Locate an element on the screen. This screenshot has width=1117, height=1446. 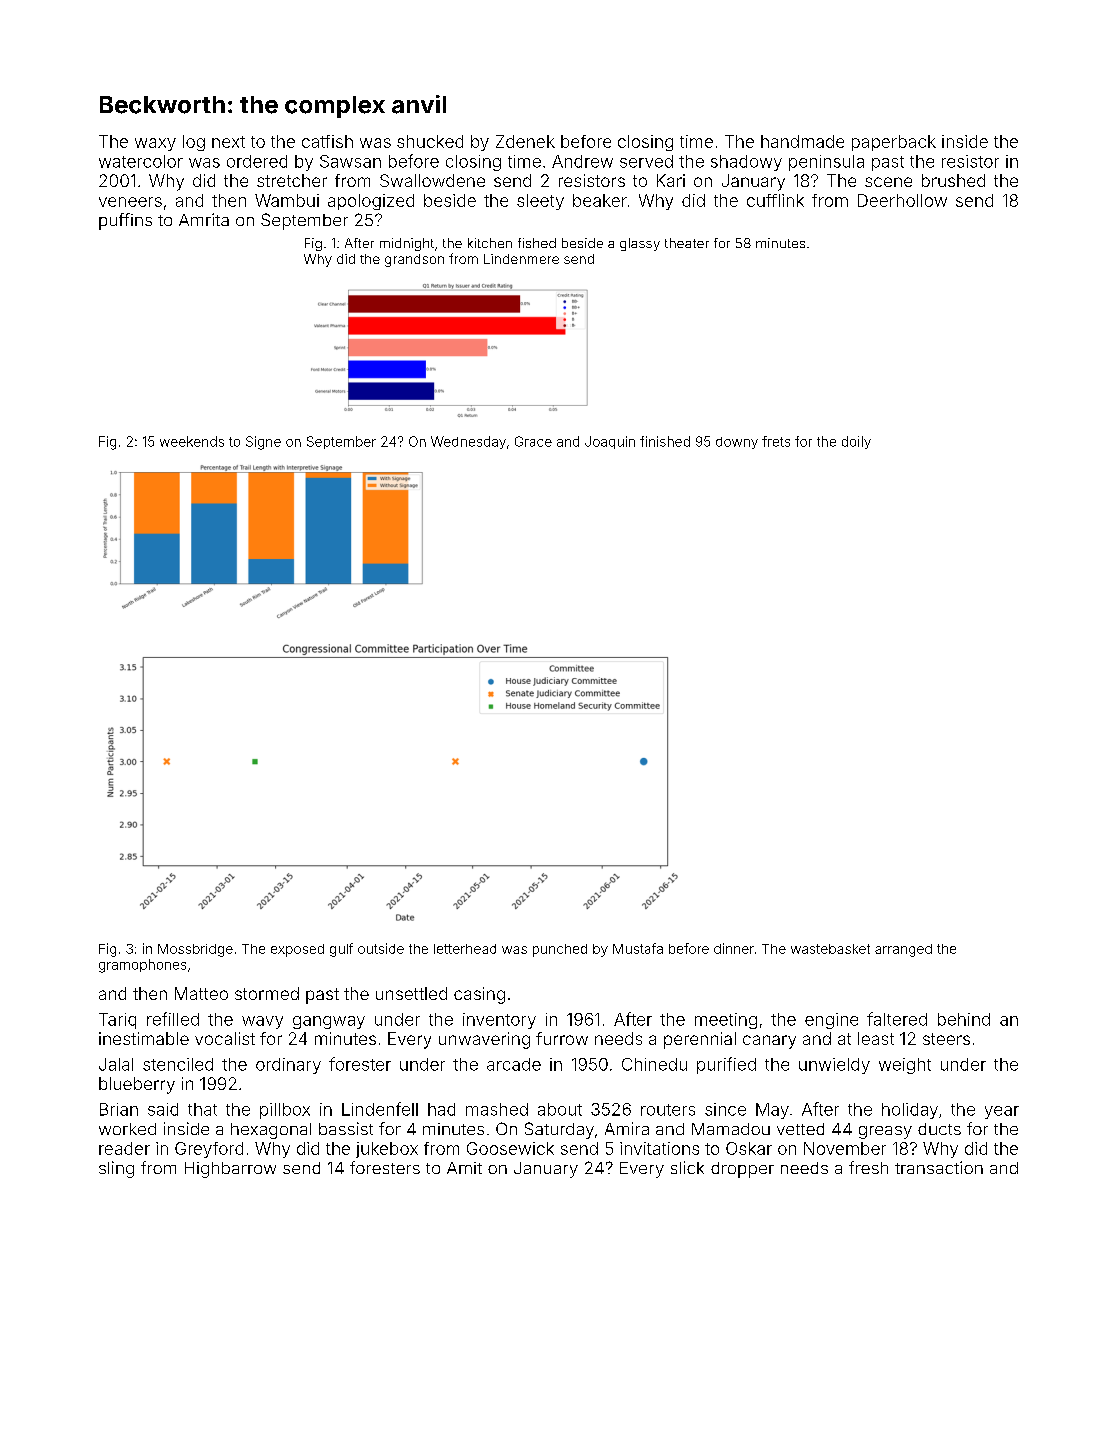
scene is located at coordinates (888, 182).
